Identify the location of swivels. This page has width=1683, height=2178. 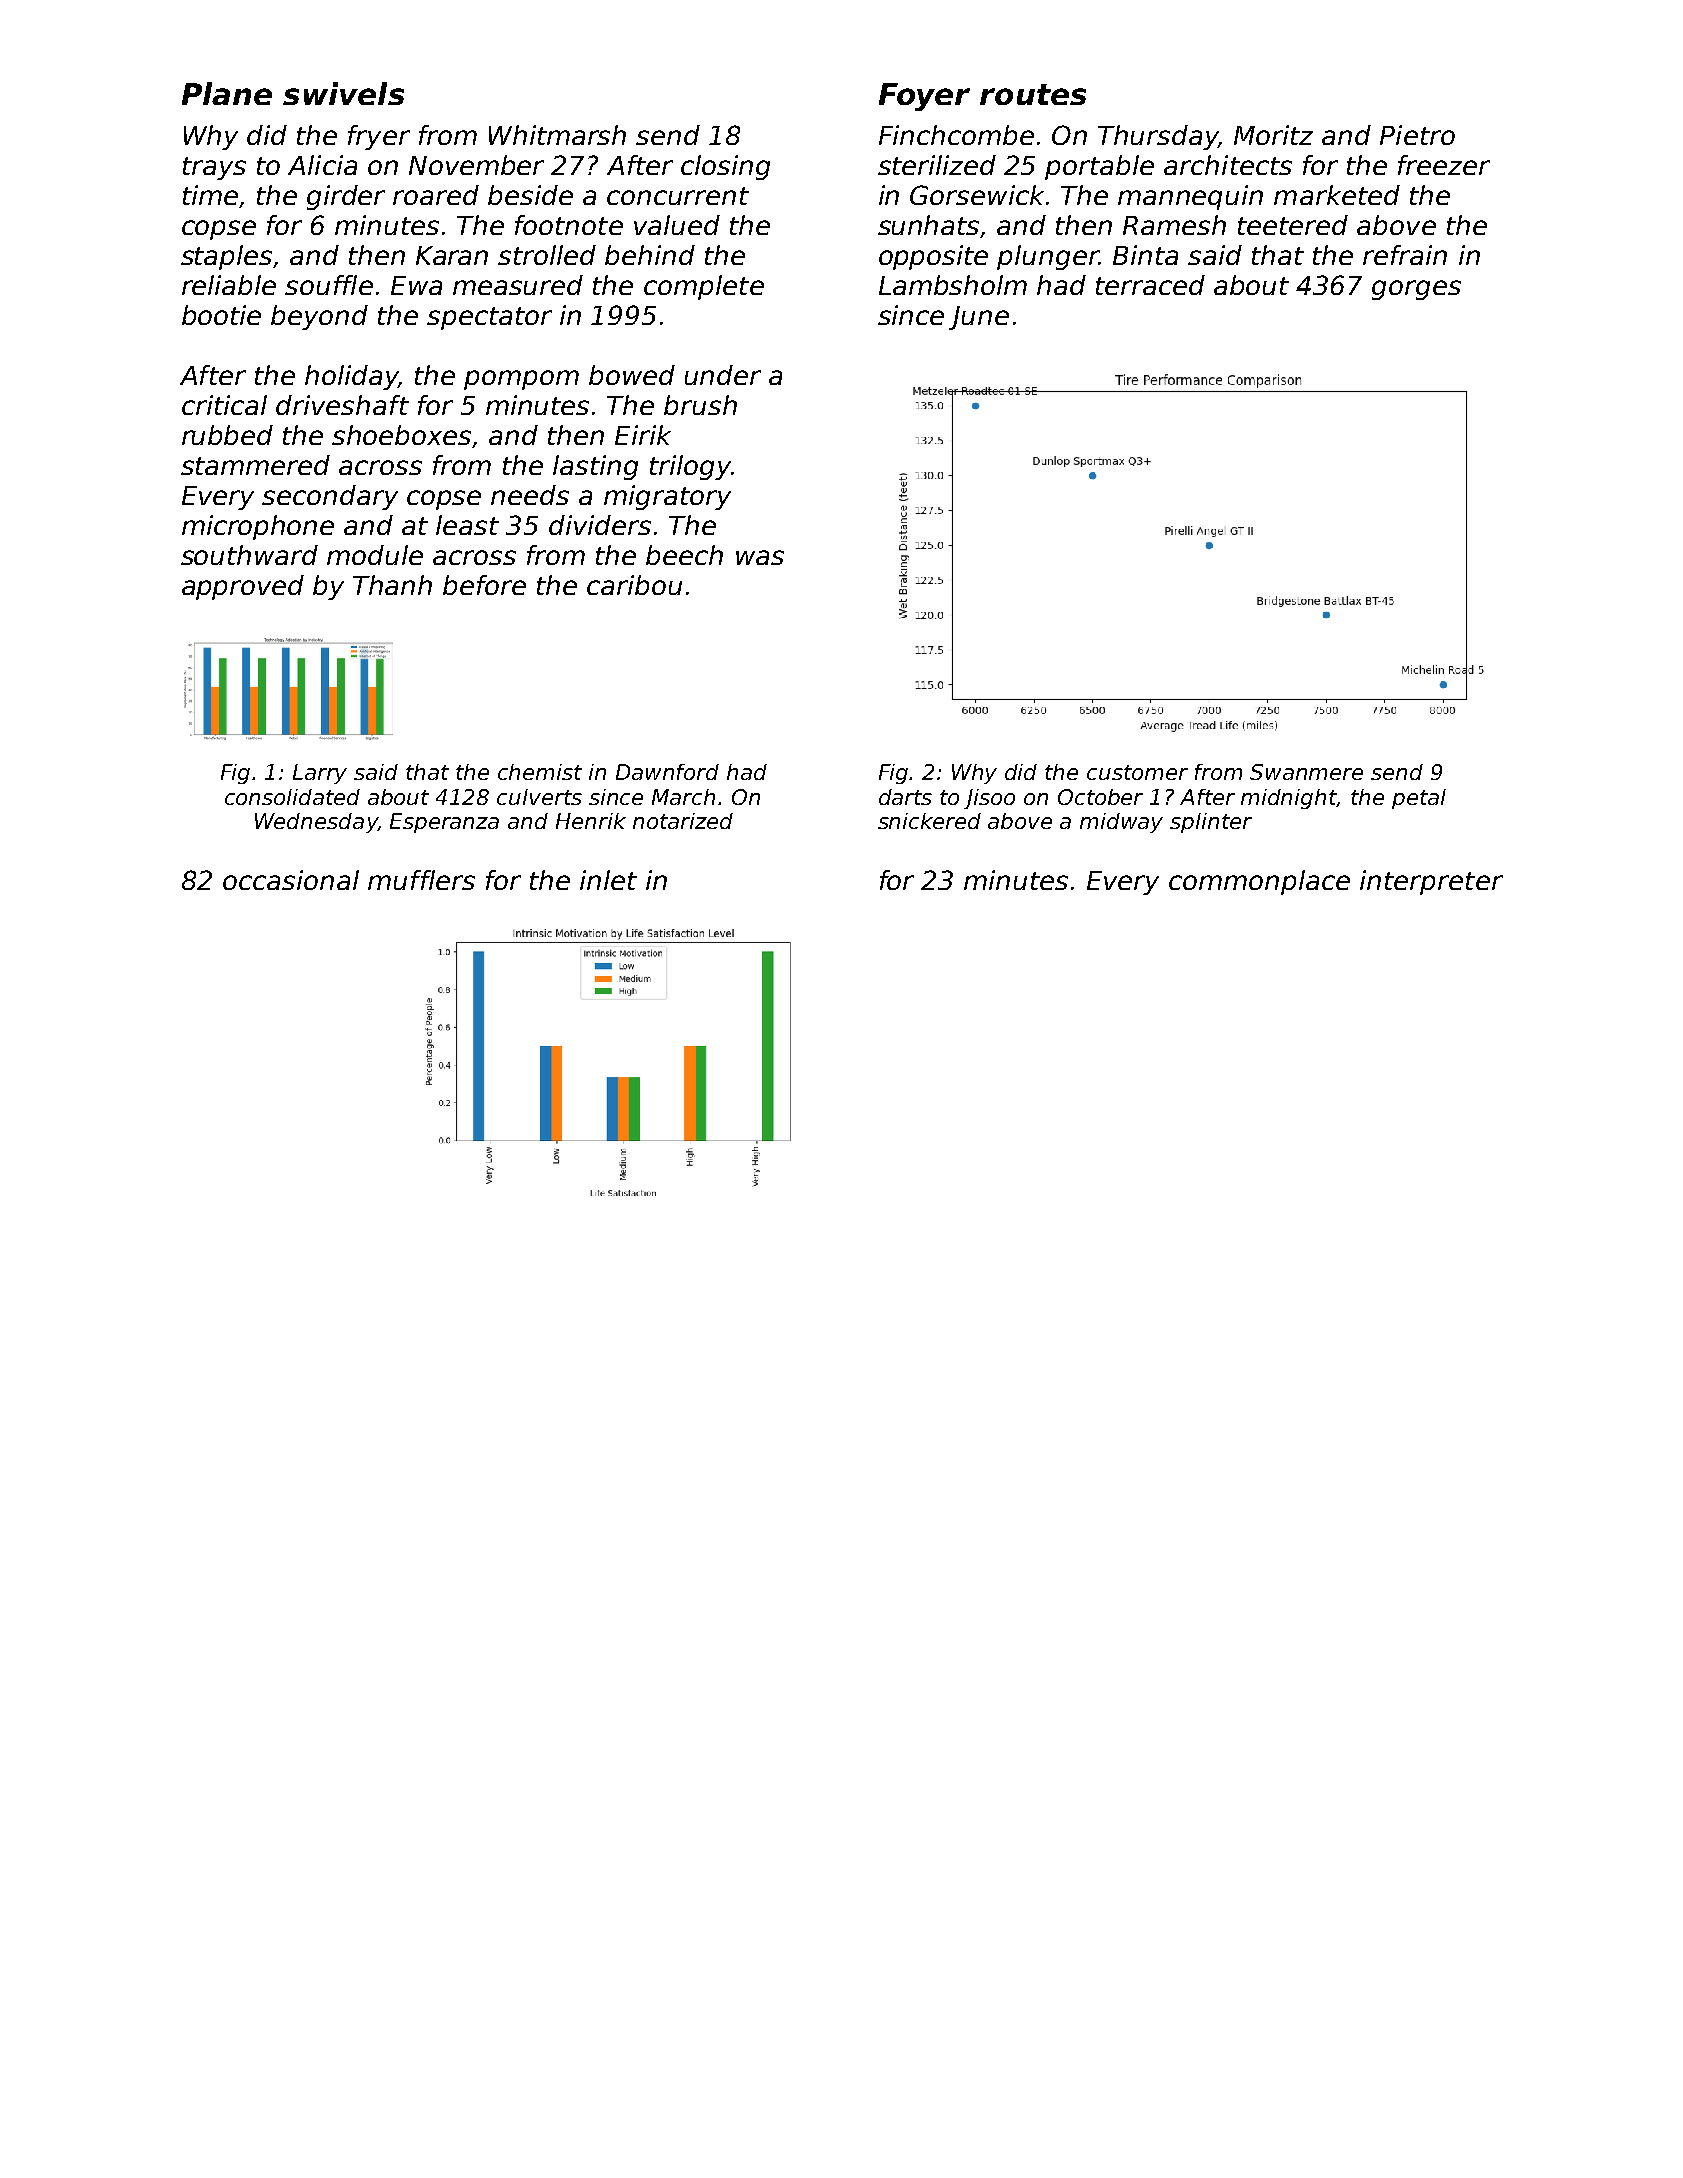
(343, 93).
